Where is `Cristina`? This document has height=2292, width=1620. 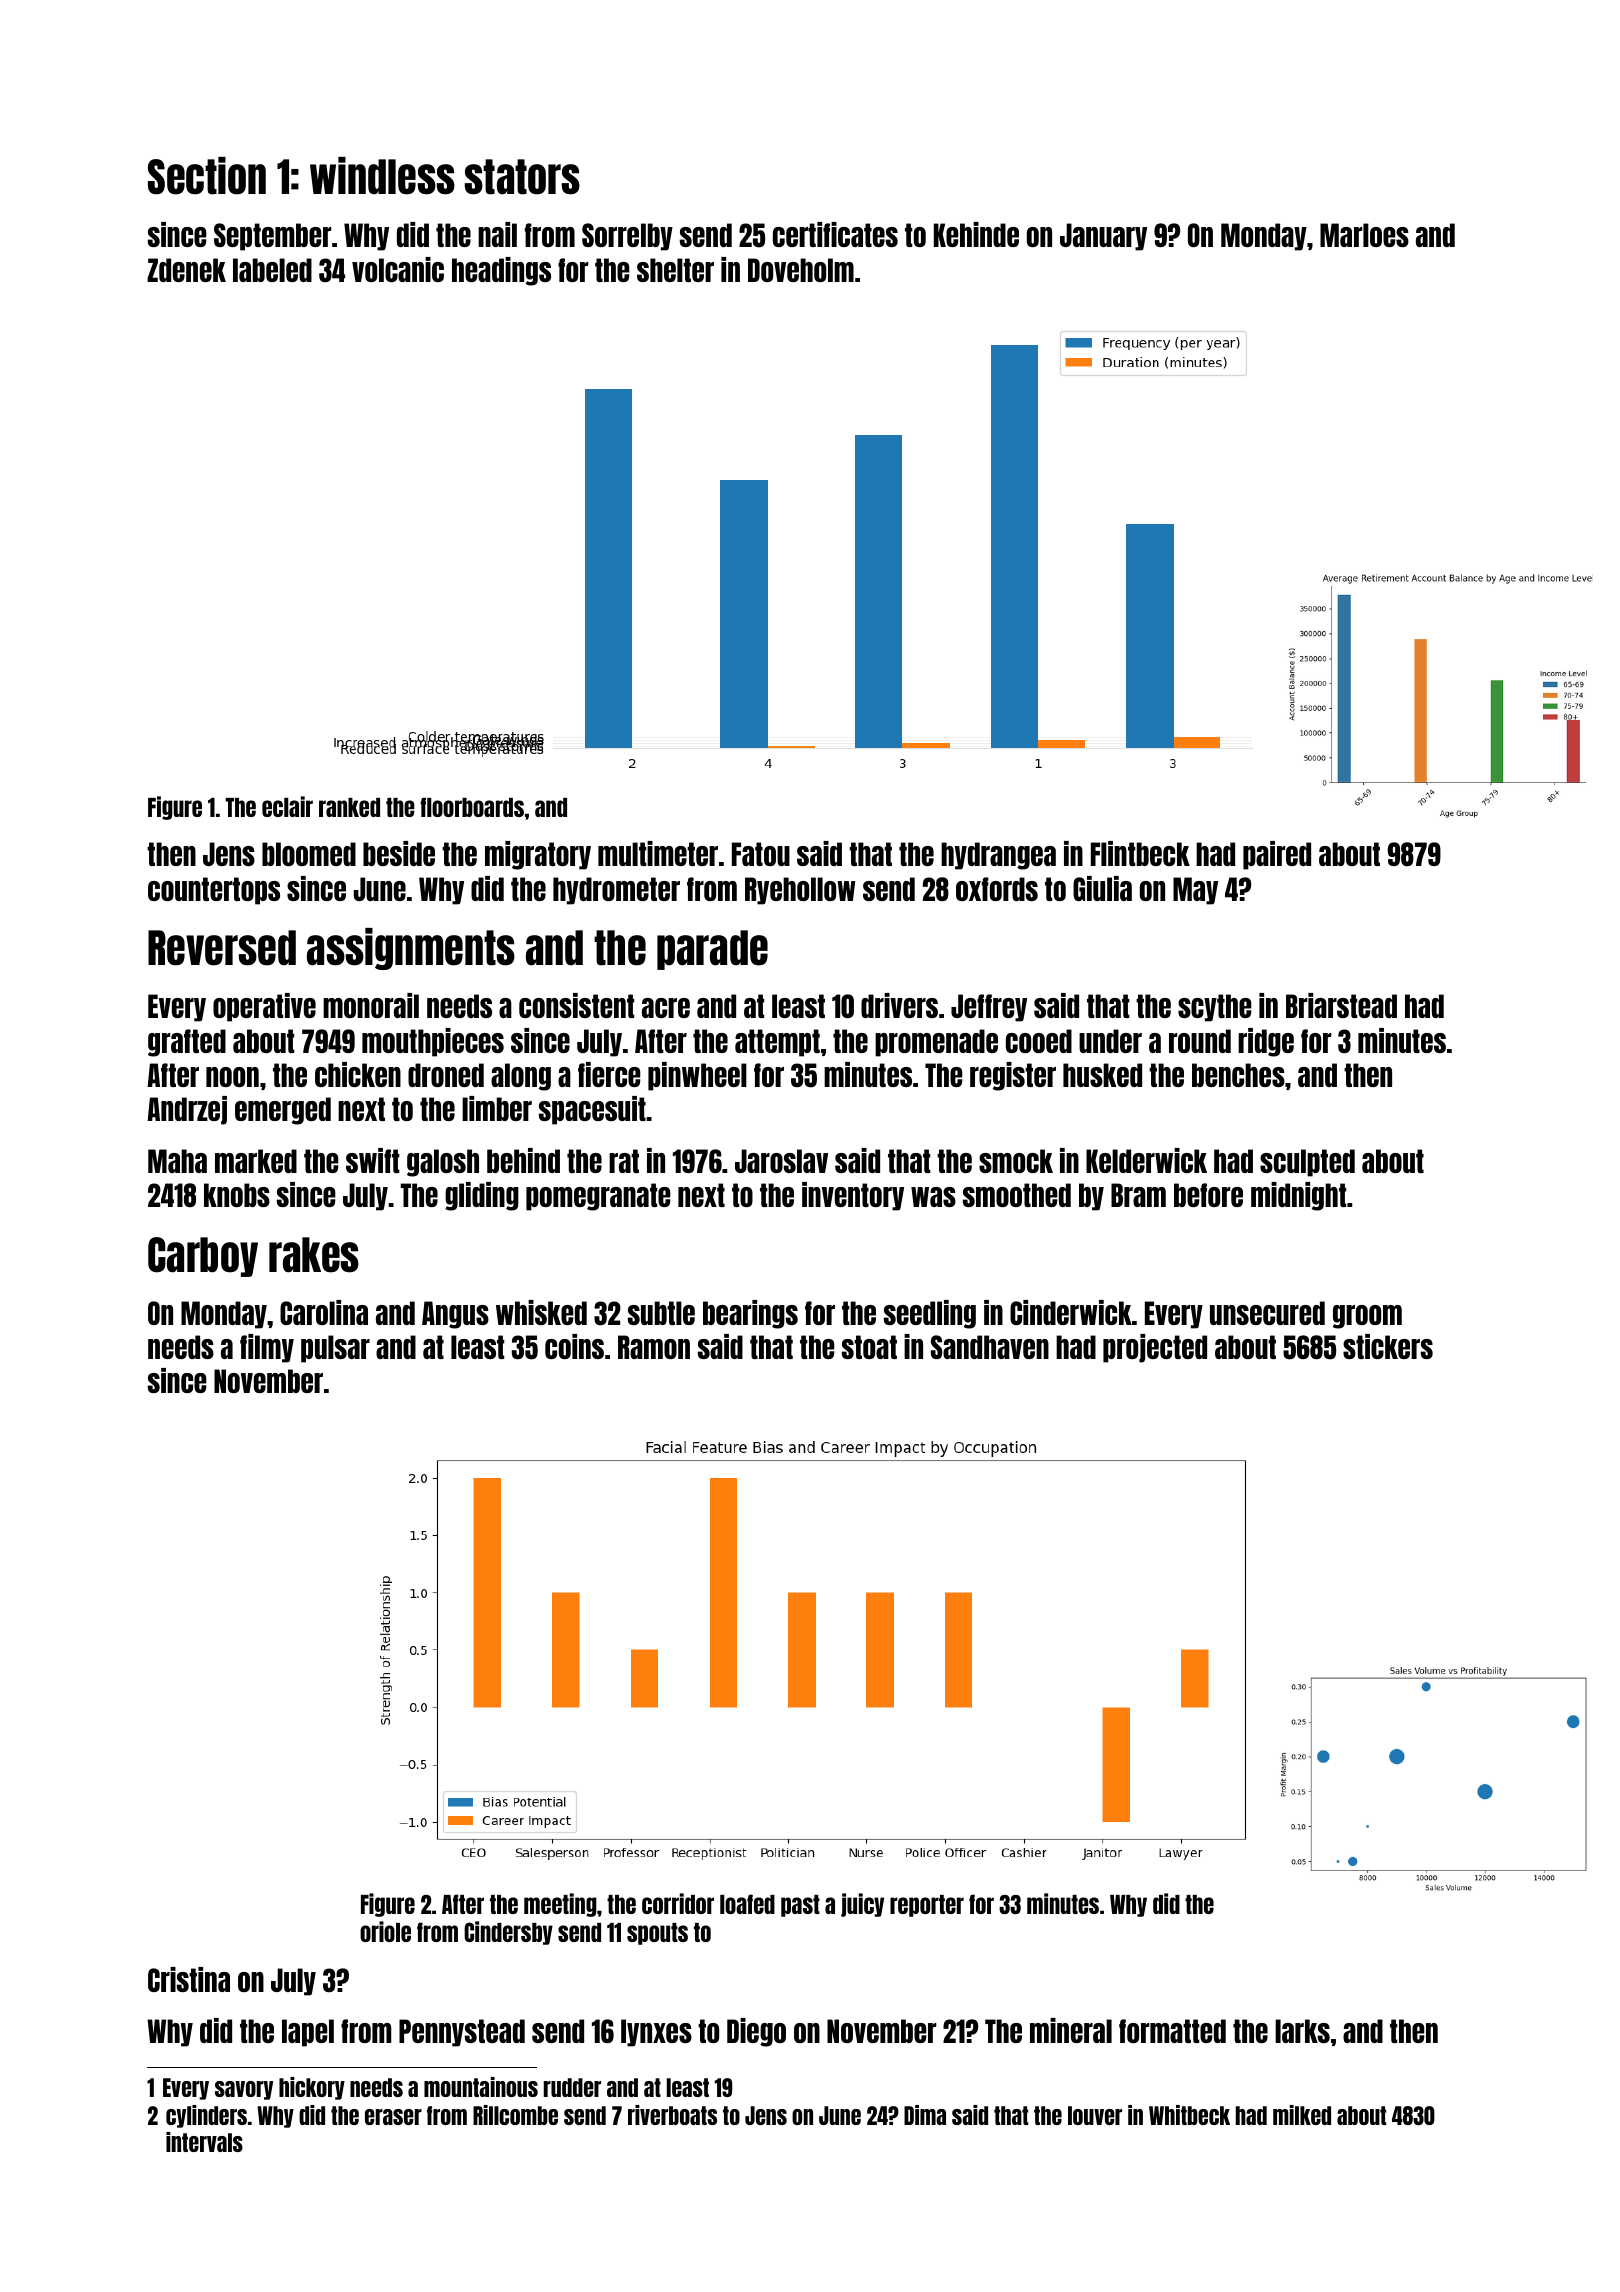
Cristina is located at coordinates (189, 1979).
